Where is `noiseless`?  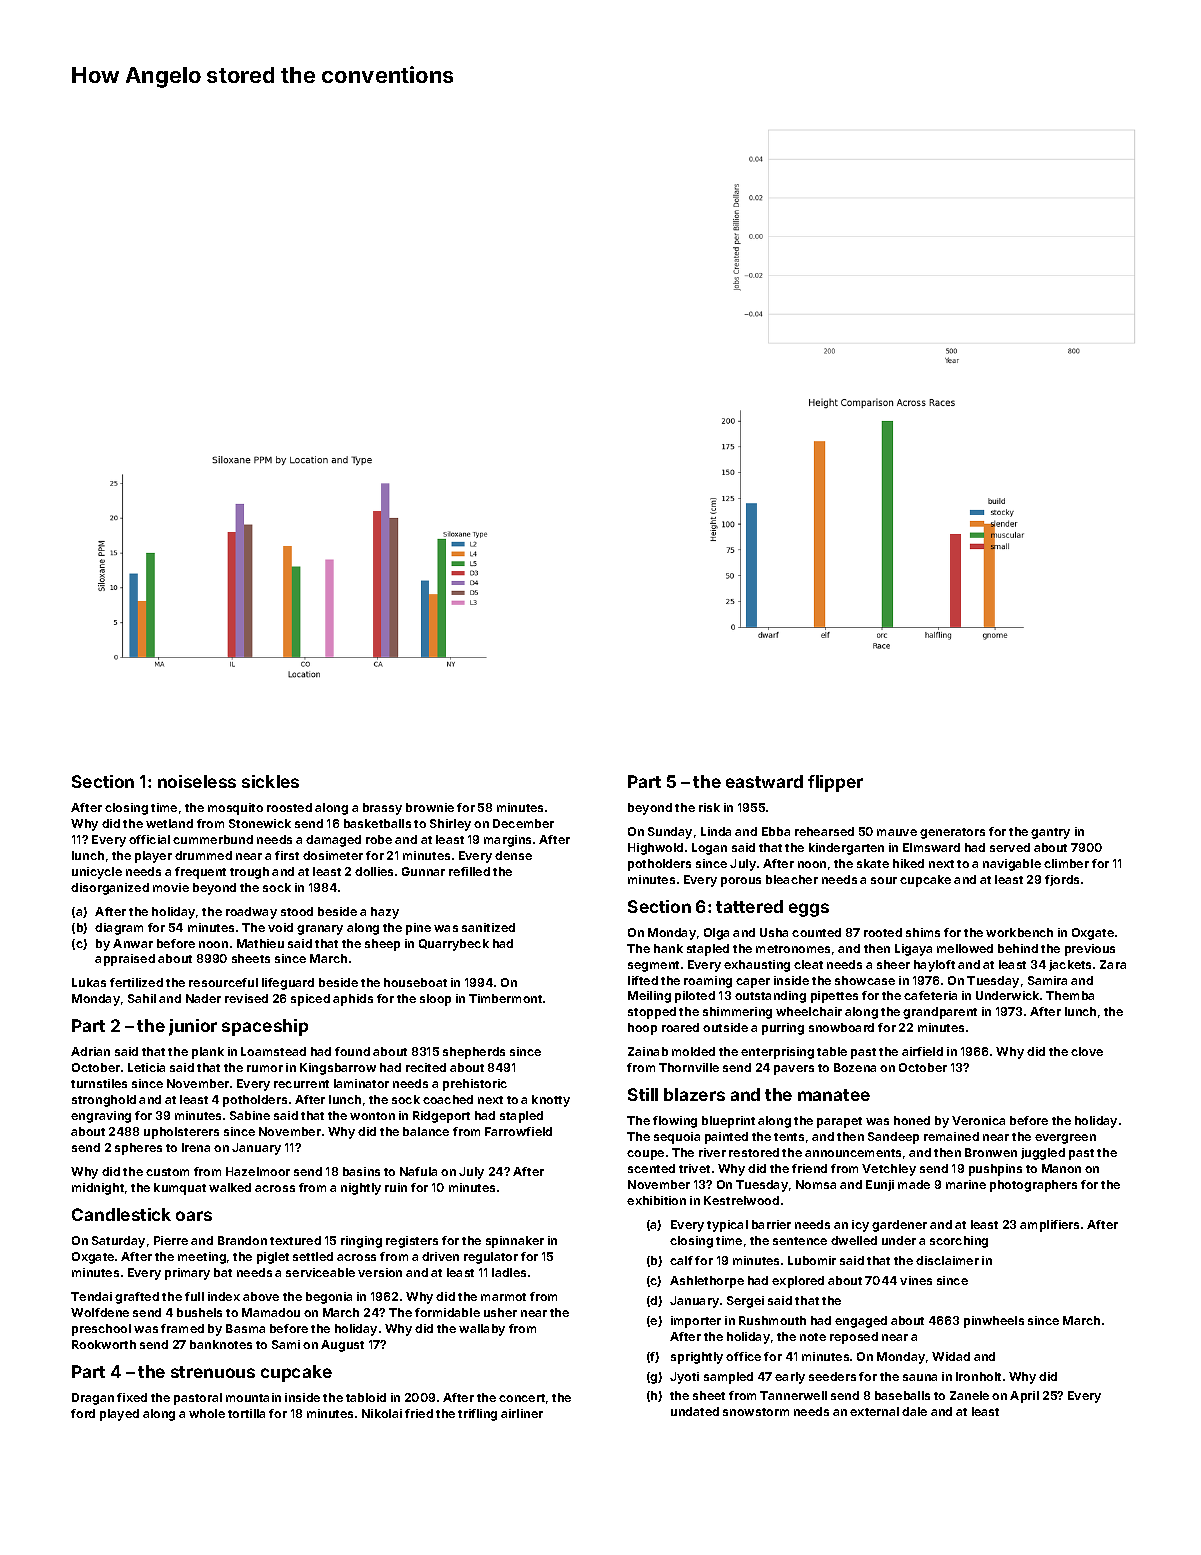 noiseless is located at coordinates (197, 781).
